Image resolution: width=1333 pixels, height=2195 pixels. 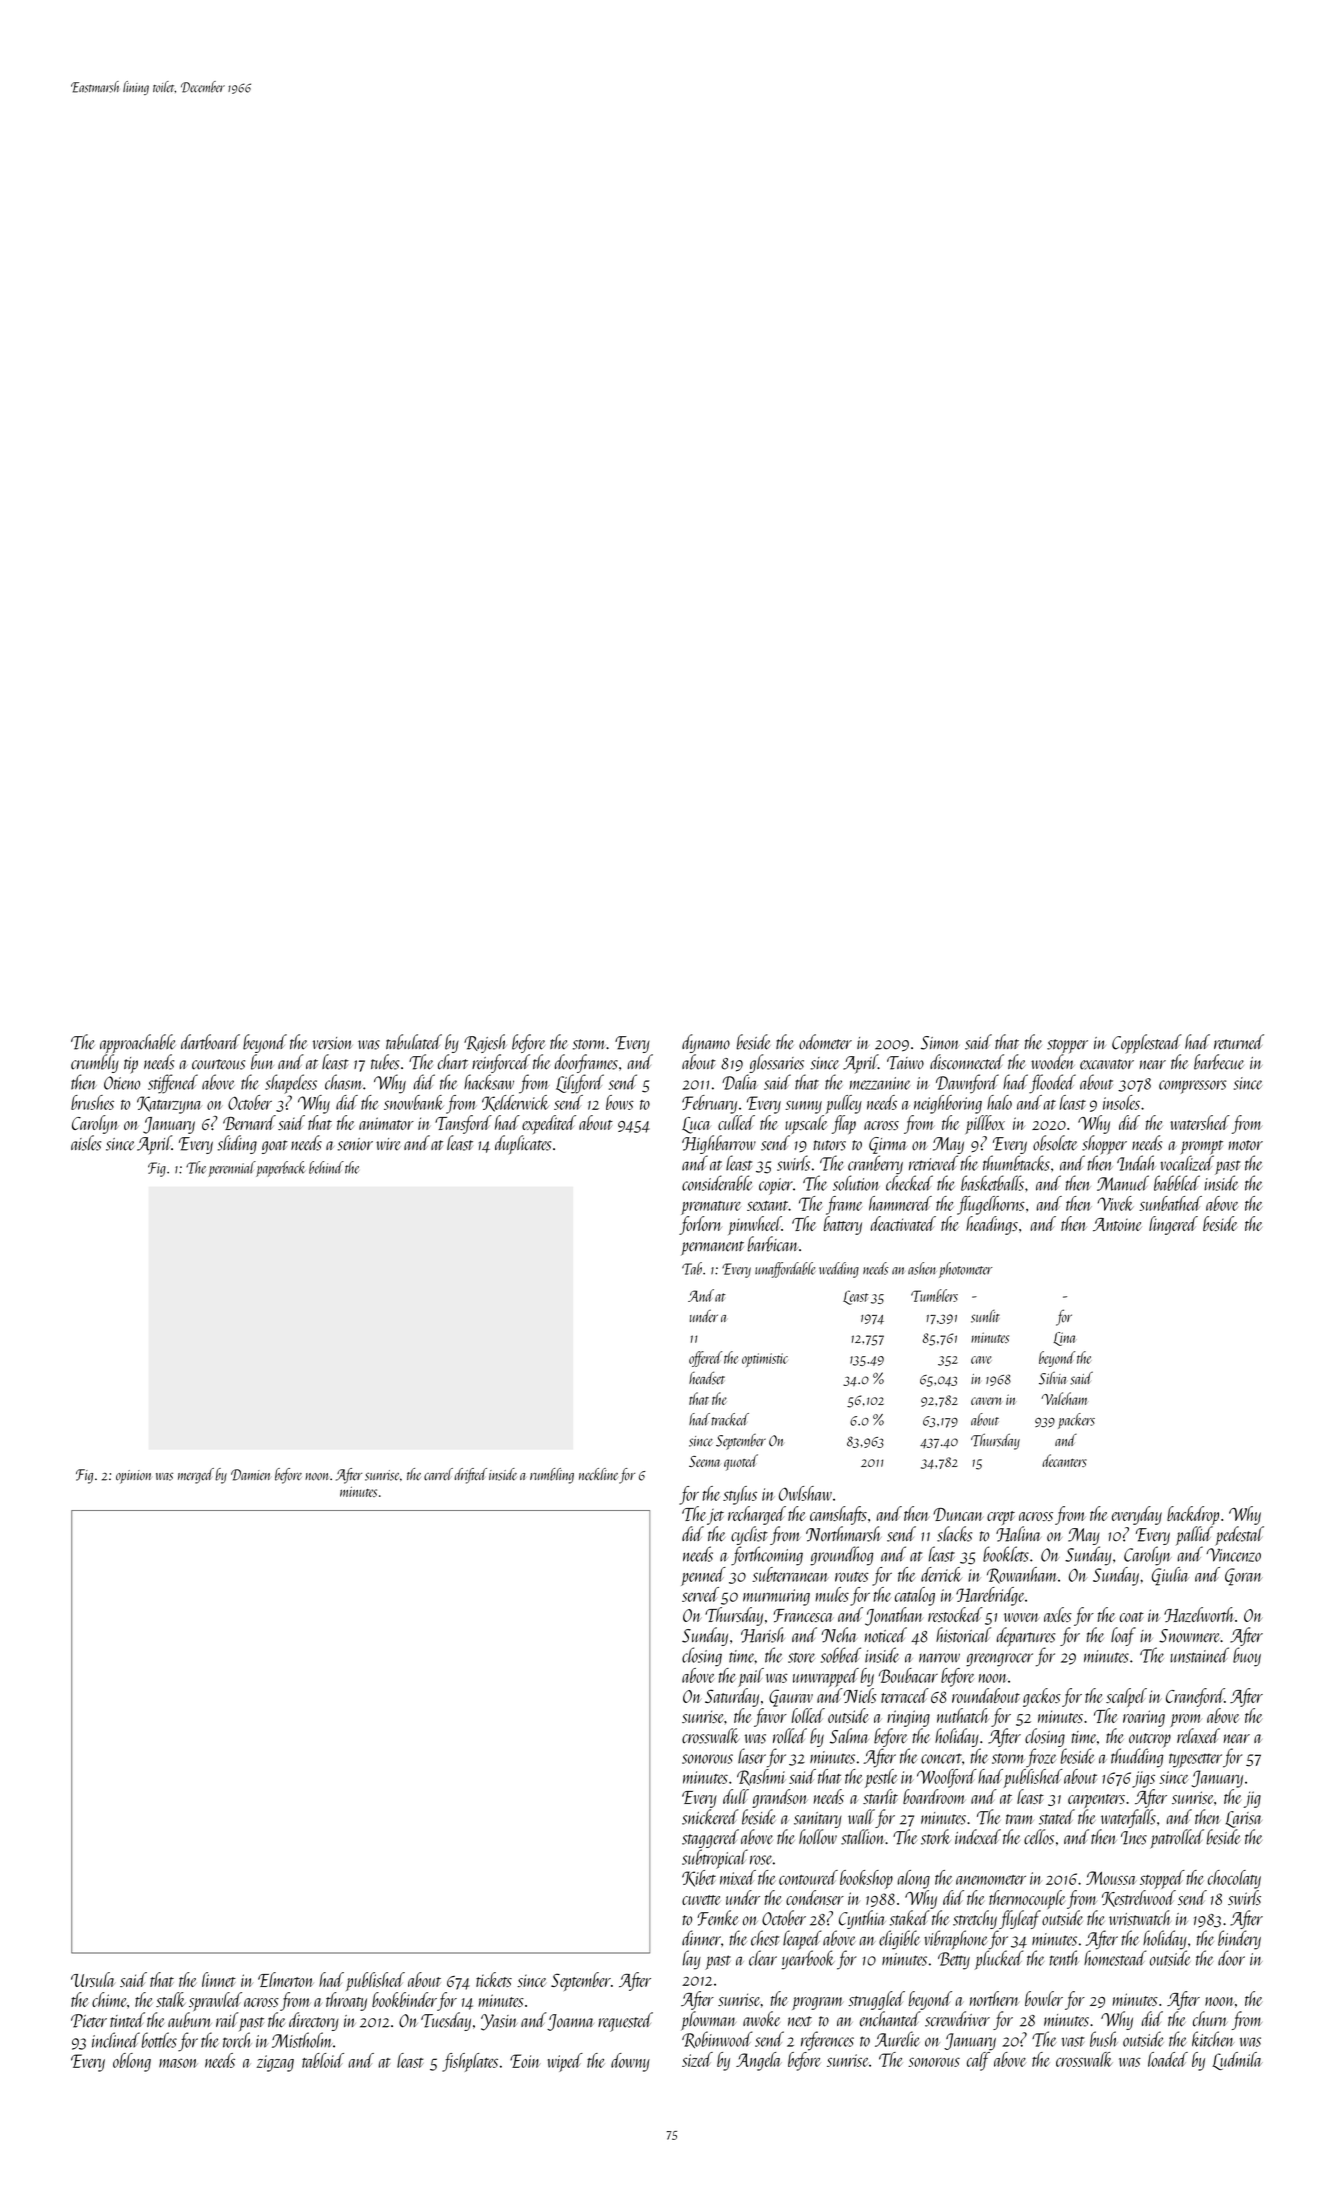 What do you see at coordinates (706, 1043) in the screenshot?
I see `dynamo` at bounding box center [706, 1043].
